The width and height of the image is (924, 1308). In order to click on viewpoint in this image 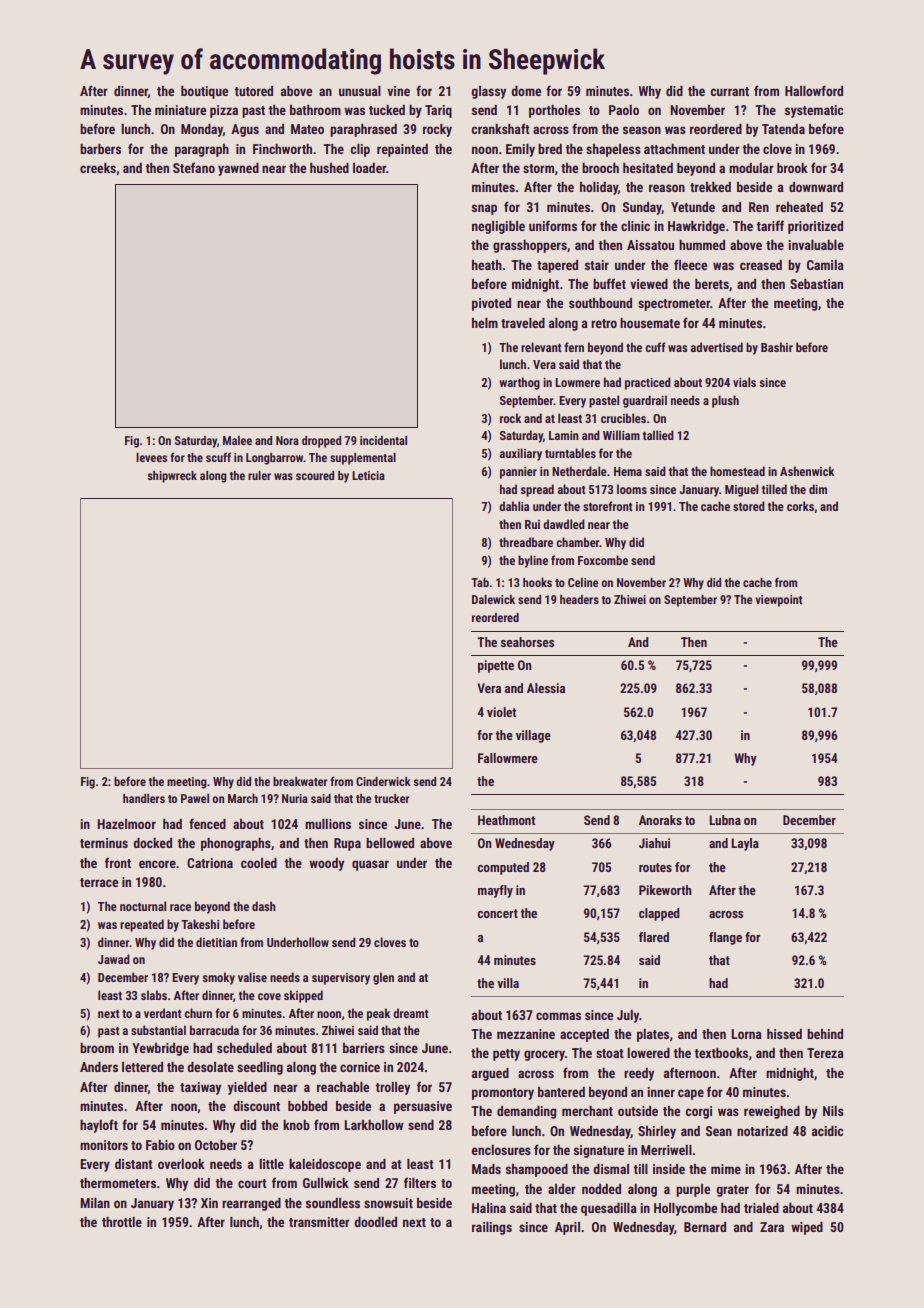, I will do `click(778, 601)`.
